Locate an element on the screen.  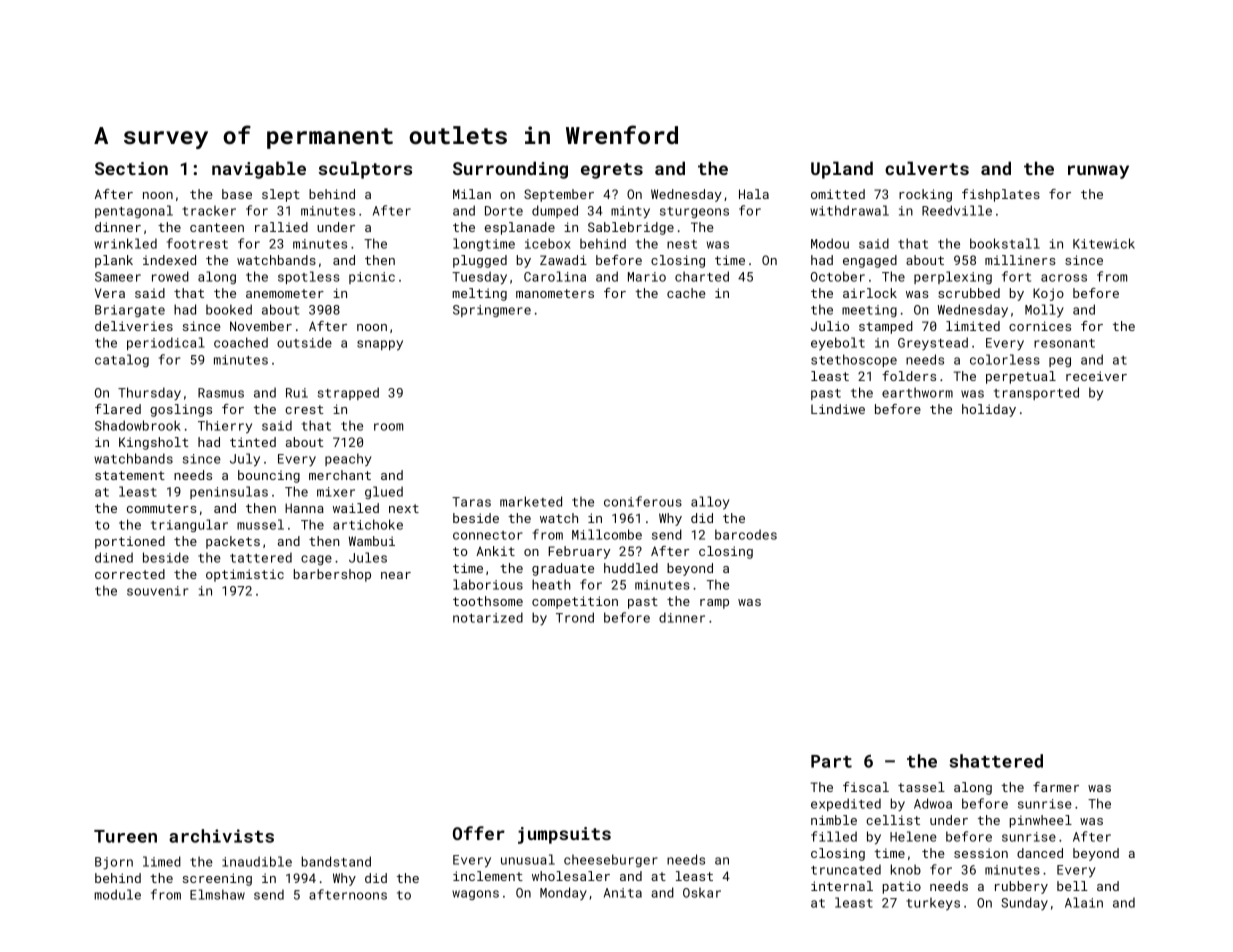
alloy is located at coordinates (710, 503).
